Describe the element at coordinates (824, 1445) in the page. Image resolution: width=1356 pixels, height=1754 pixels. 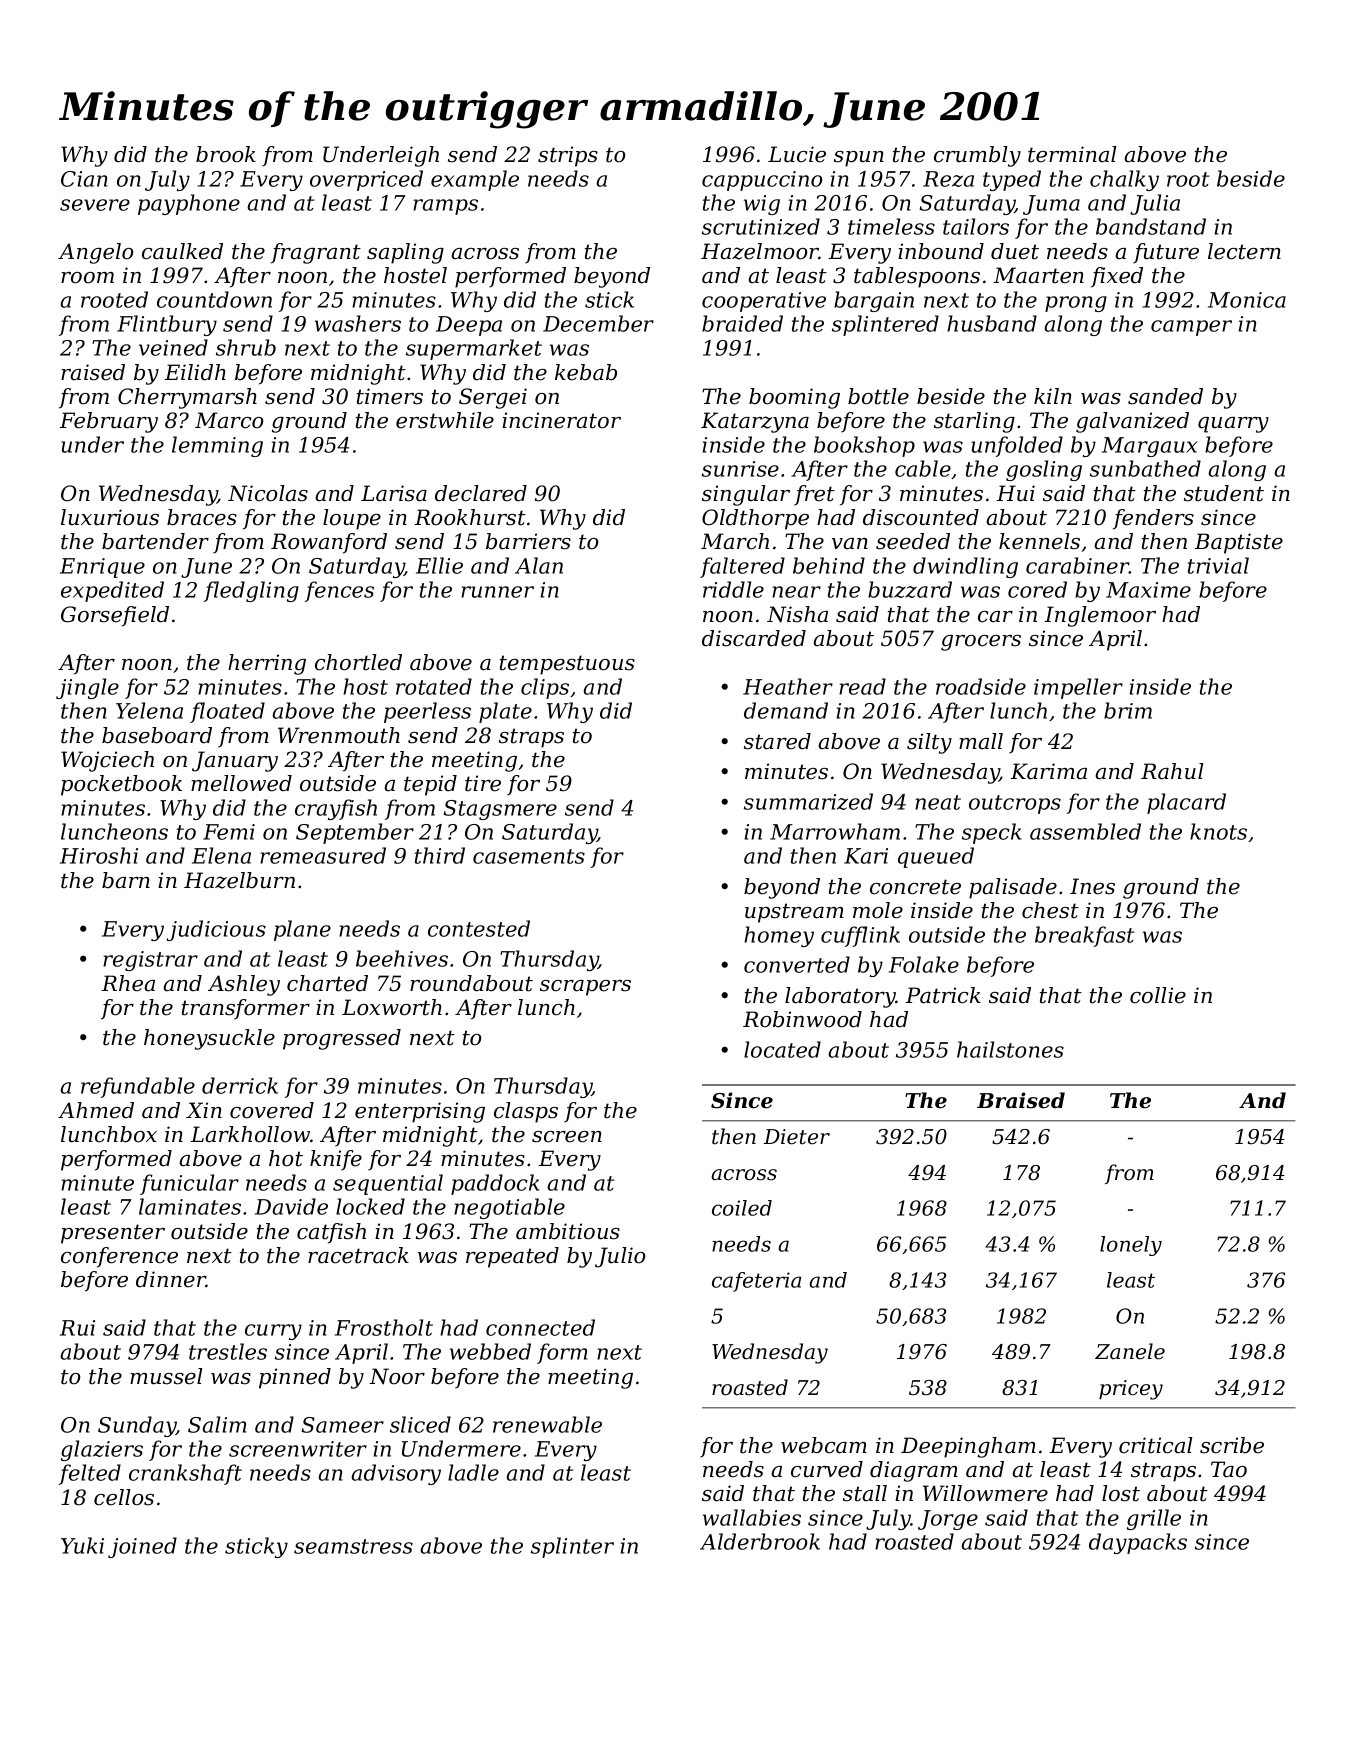
I see `webcam` at that location.
